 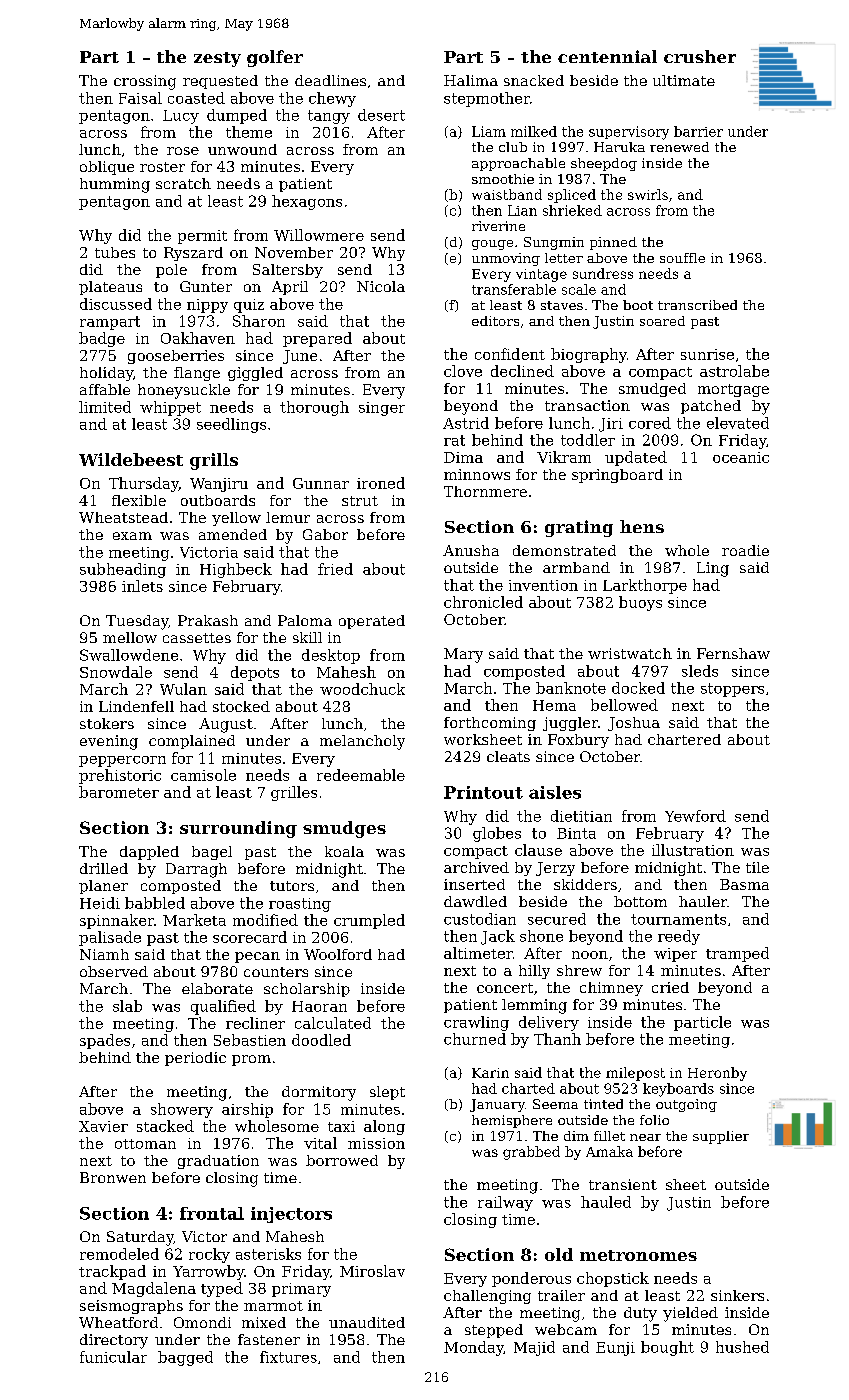 I want to click on cassettes, so click(x=197, y=638).
